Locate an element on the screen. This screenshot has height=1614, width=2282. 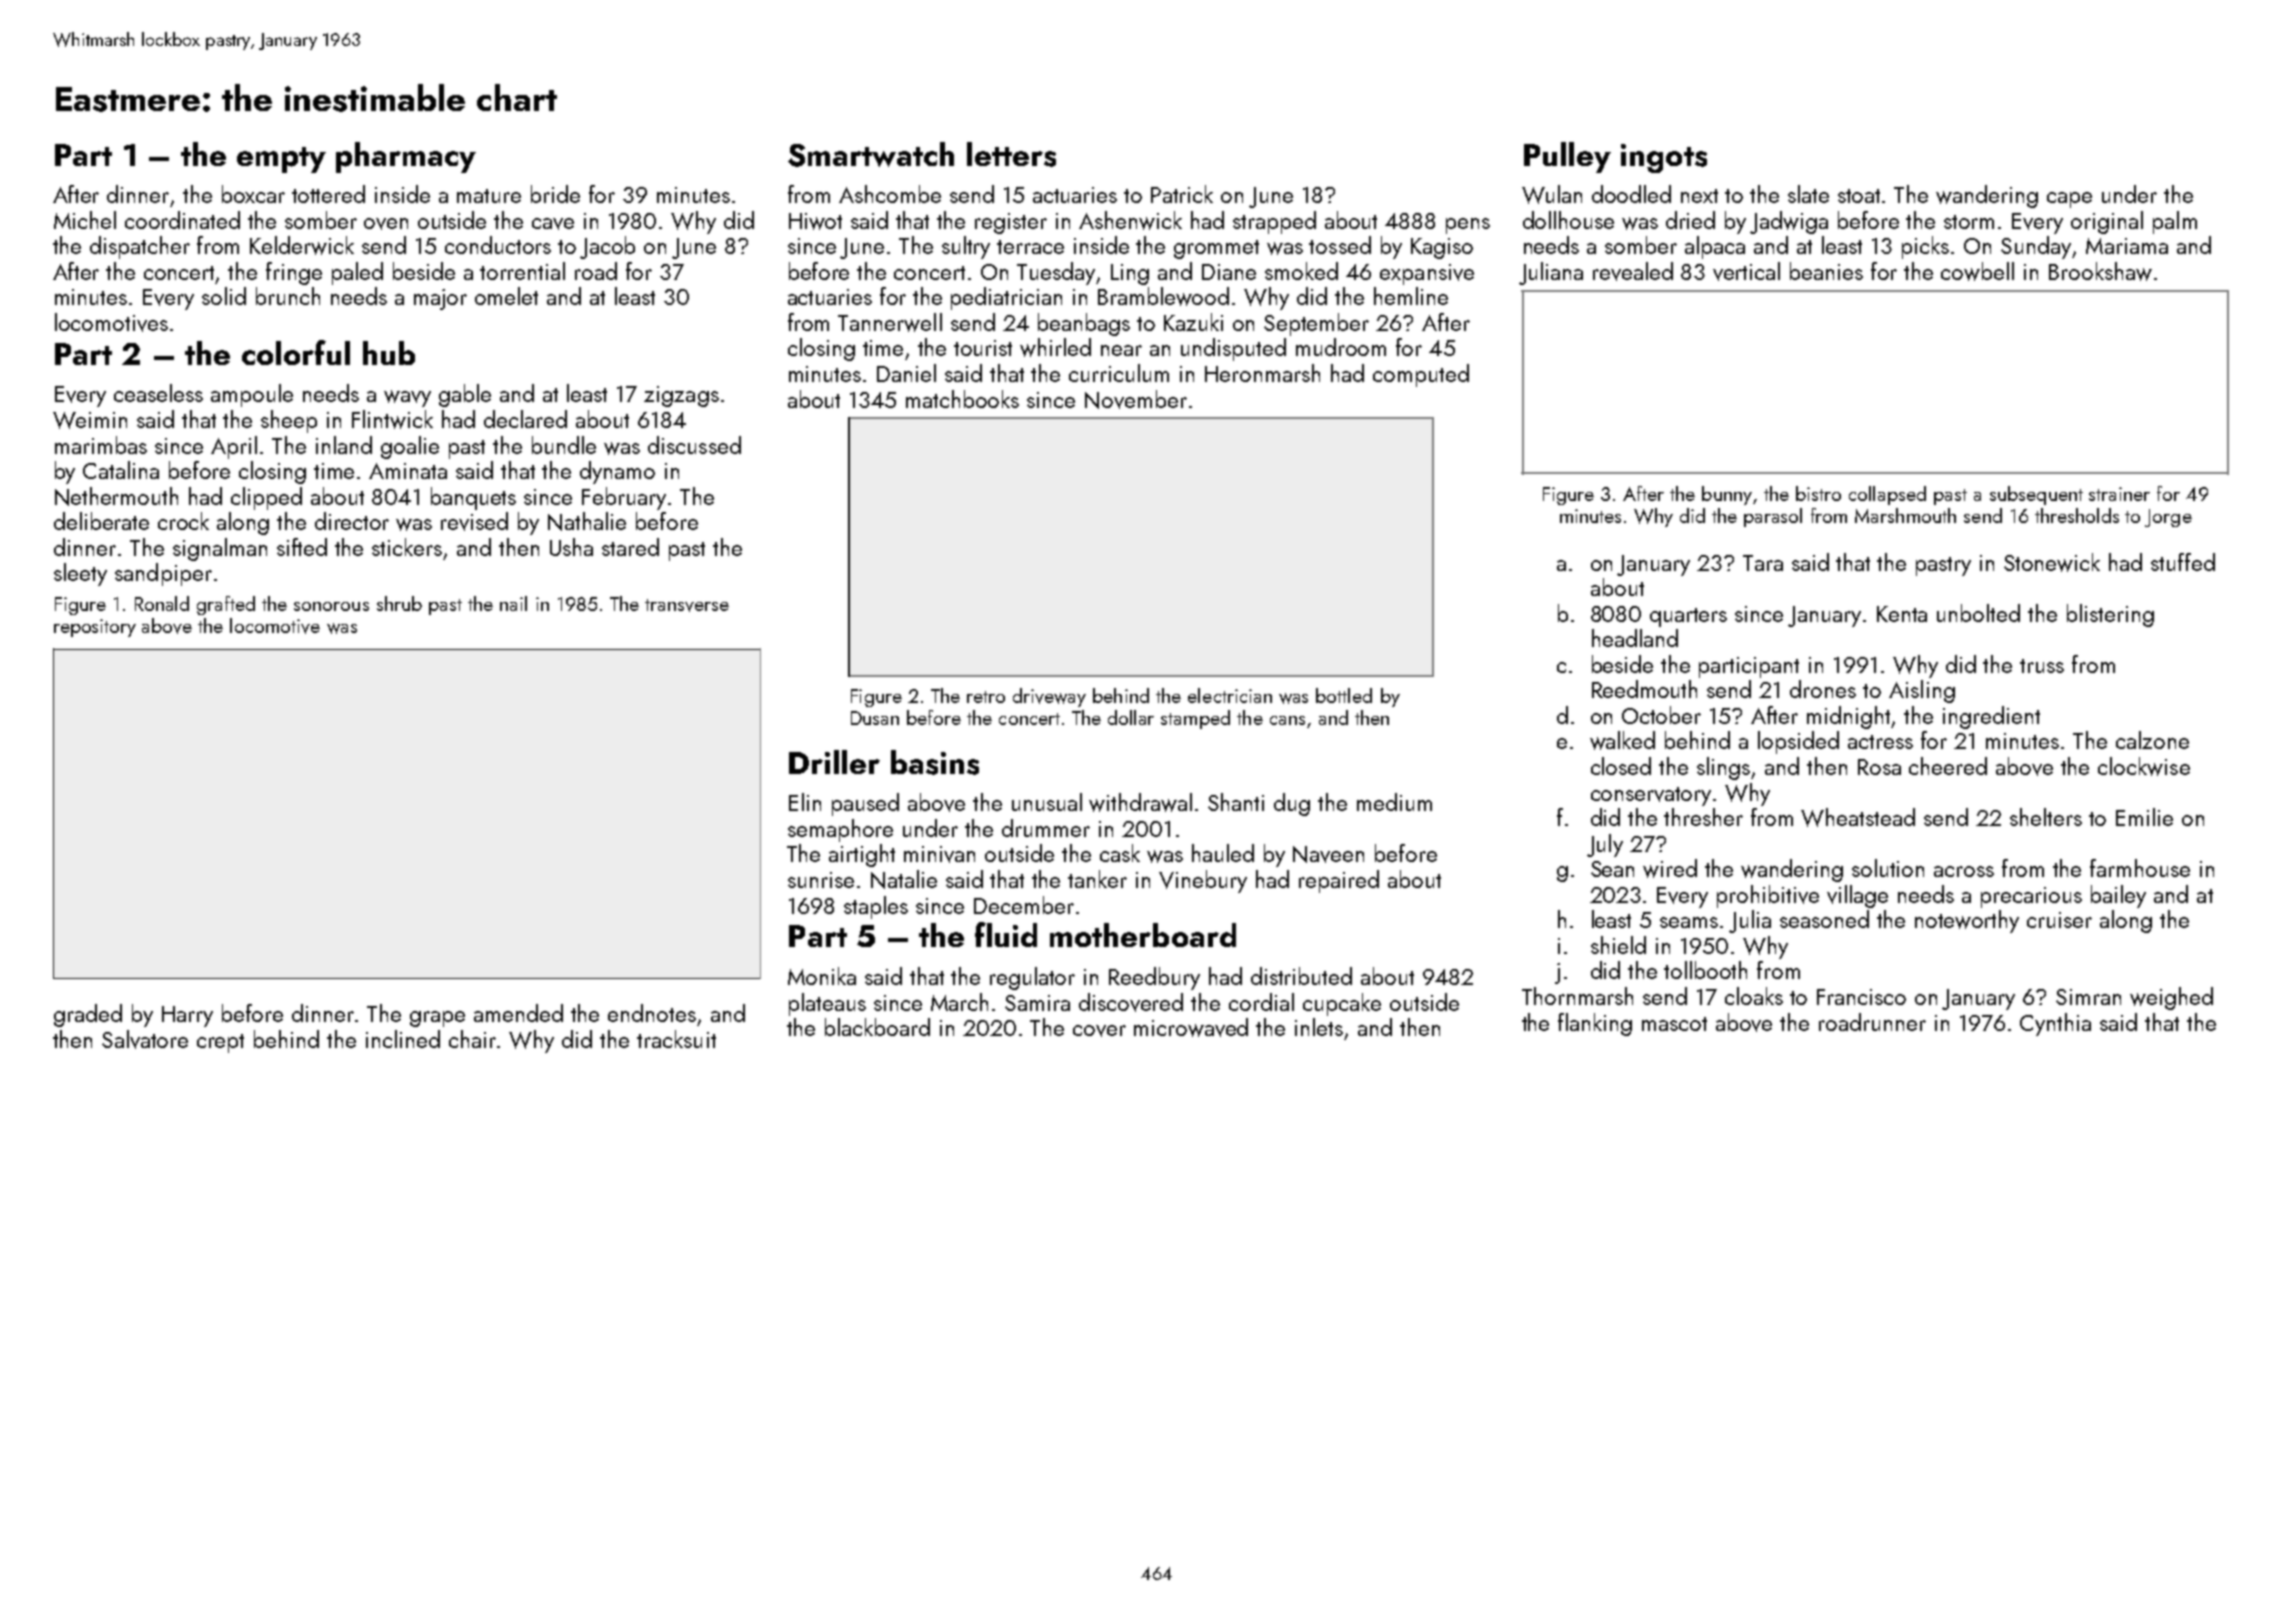
repository is located at coordinates (95, 628).
